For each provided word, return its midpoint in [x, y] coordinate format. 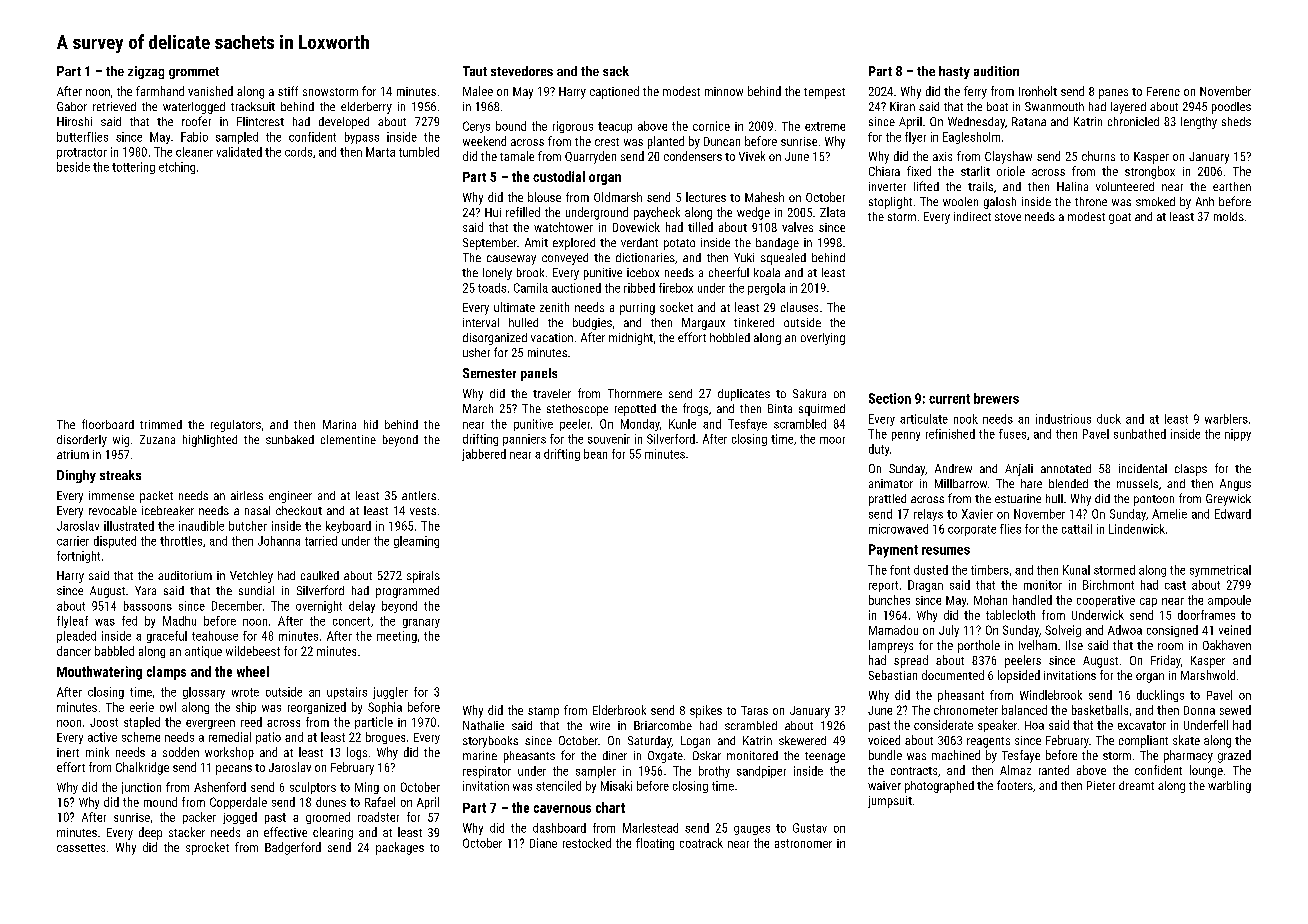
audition [996, 71]
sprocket [207, 848]
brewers [996, 398]
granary [421, 623]
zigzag [146, 72]
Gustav [810, 828]
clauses [799, 307]
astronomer [803, 843]
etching [177, 168]
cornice [711, 126]
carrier [73, 541]
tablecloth [1010, 615]
